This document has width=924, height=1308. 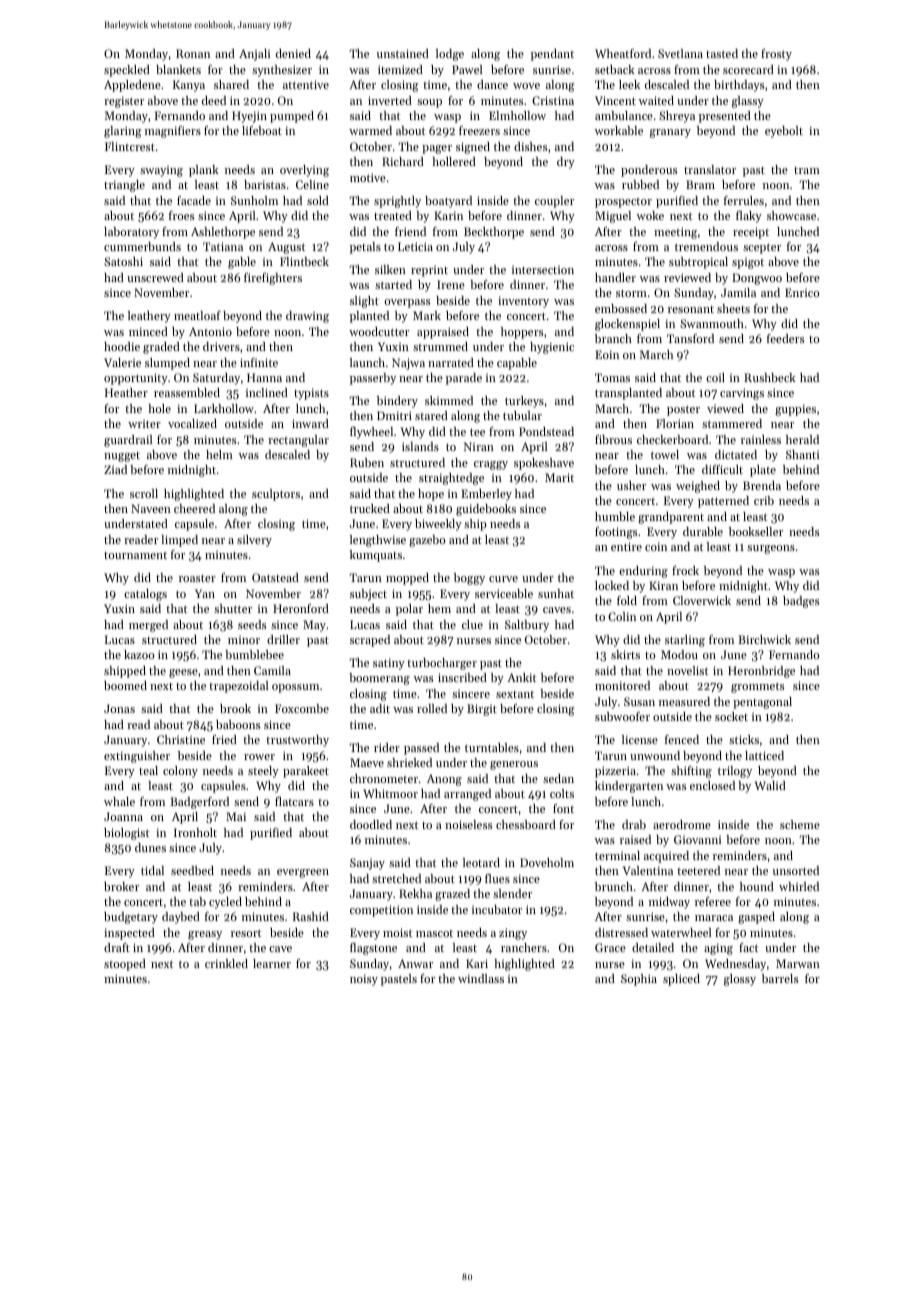 What do you see at coordinates (434, 933) in the document?
I see `mascot` at bounding box center [434, 933].
